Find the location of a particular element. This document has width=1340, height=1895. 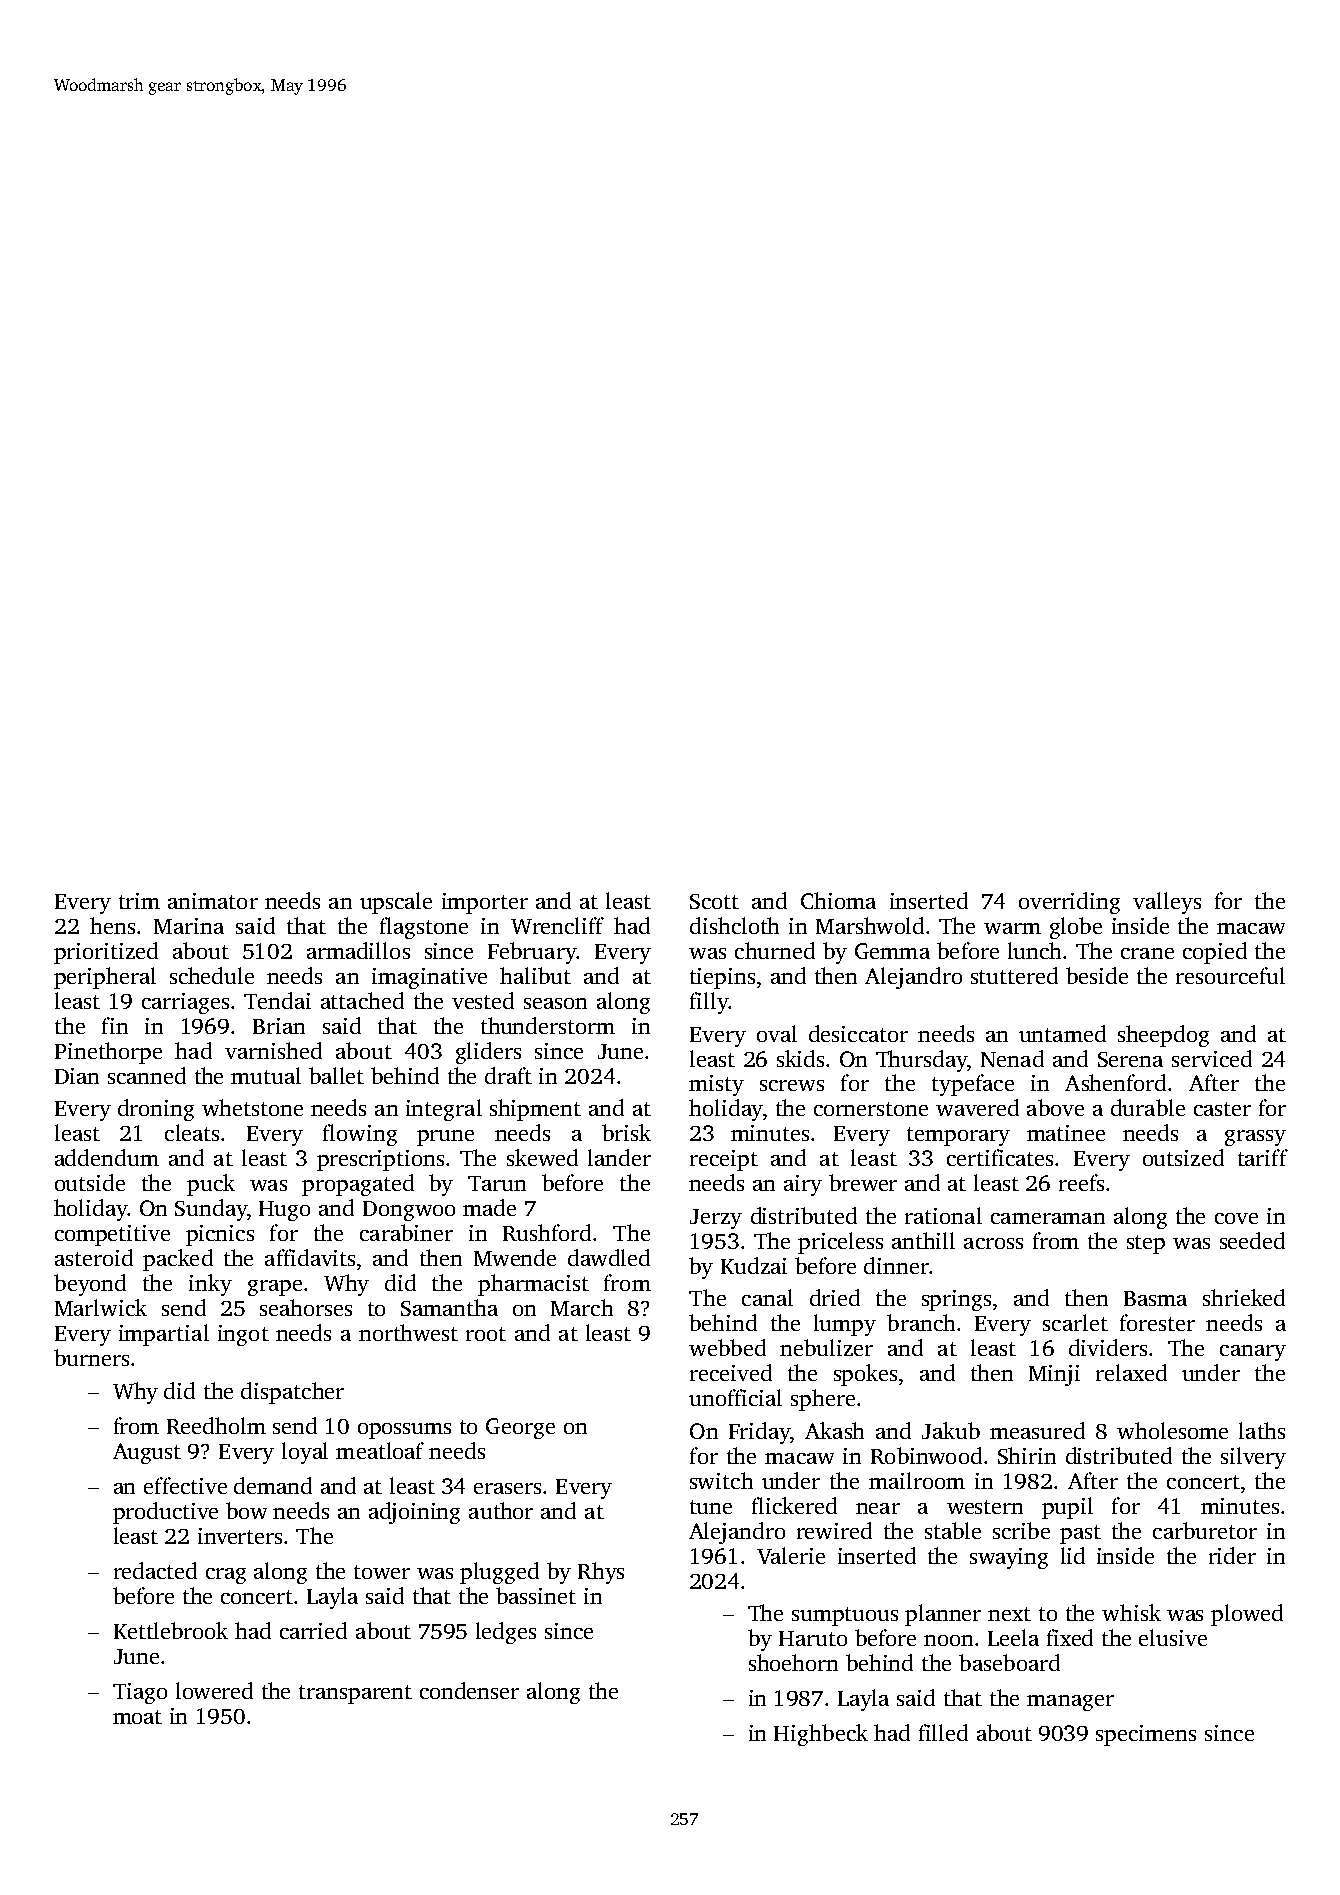

importer is located at coordinates (485, 903).
